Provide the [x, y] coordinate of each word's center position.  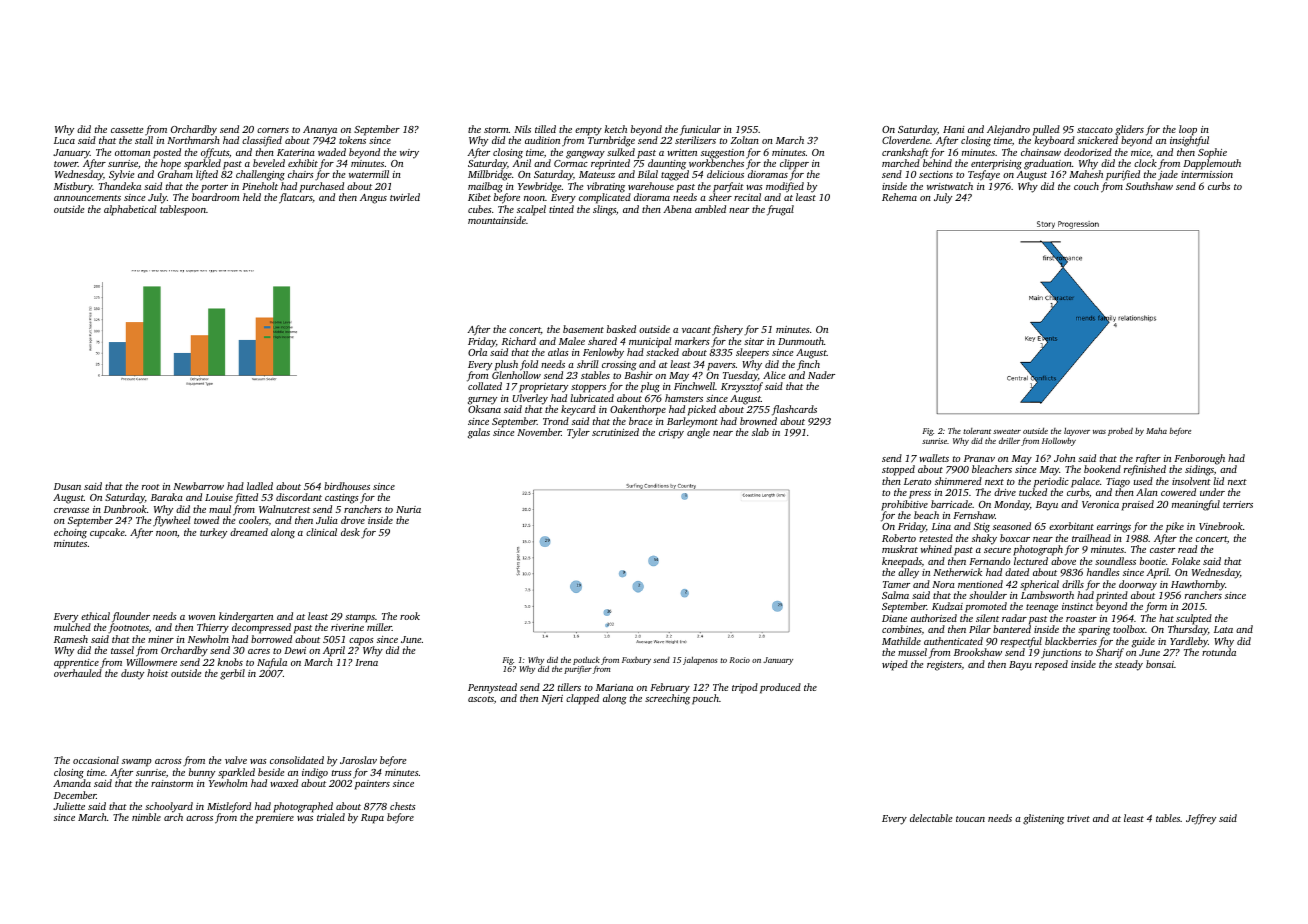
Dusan [67, 486]
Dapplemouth [1212, 164]
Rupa [372, 819]
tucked [1033, 492]
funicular [700, 130]
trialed [331, 817]
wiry [409, 154]
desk [350, 532]
